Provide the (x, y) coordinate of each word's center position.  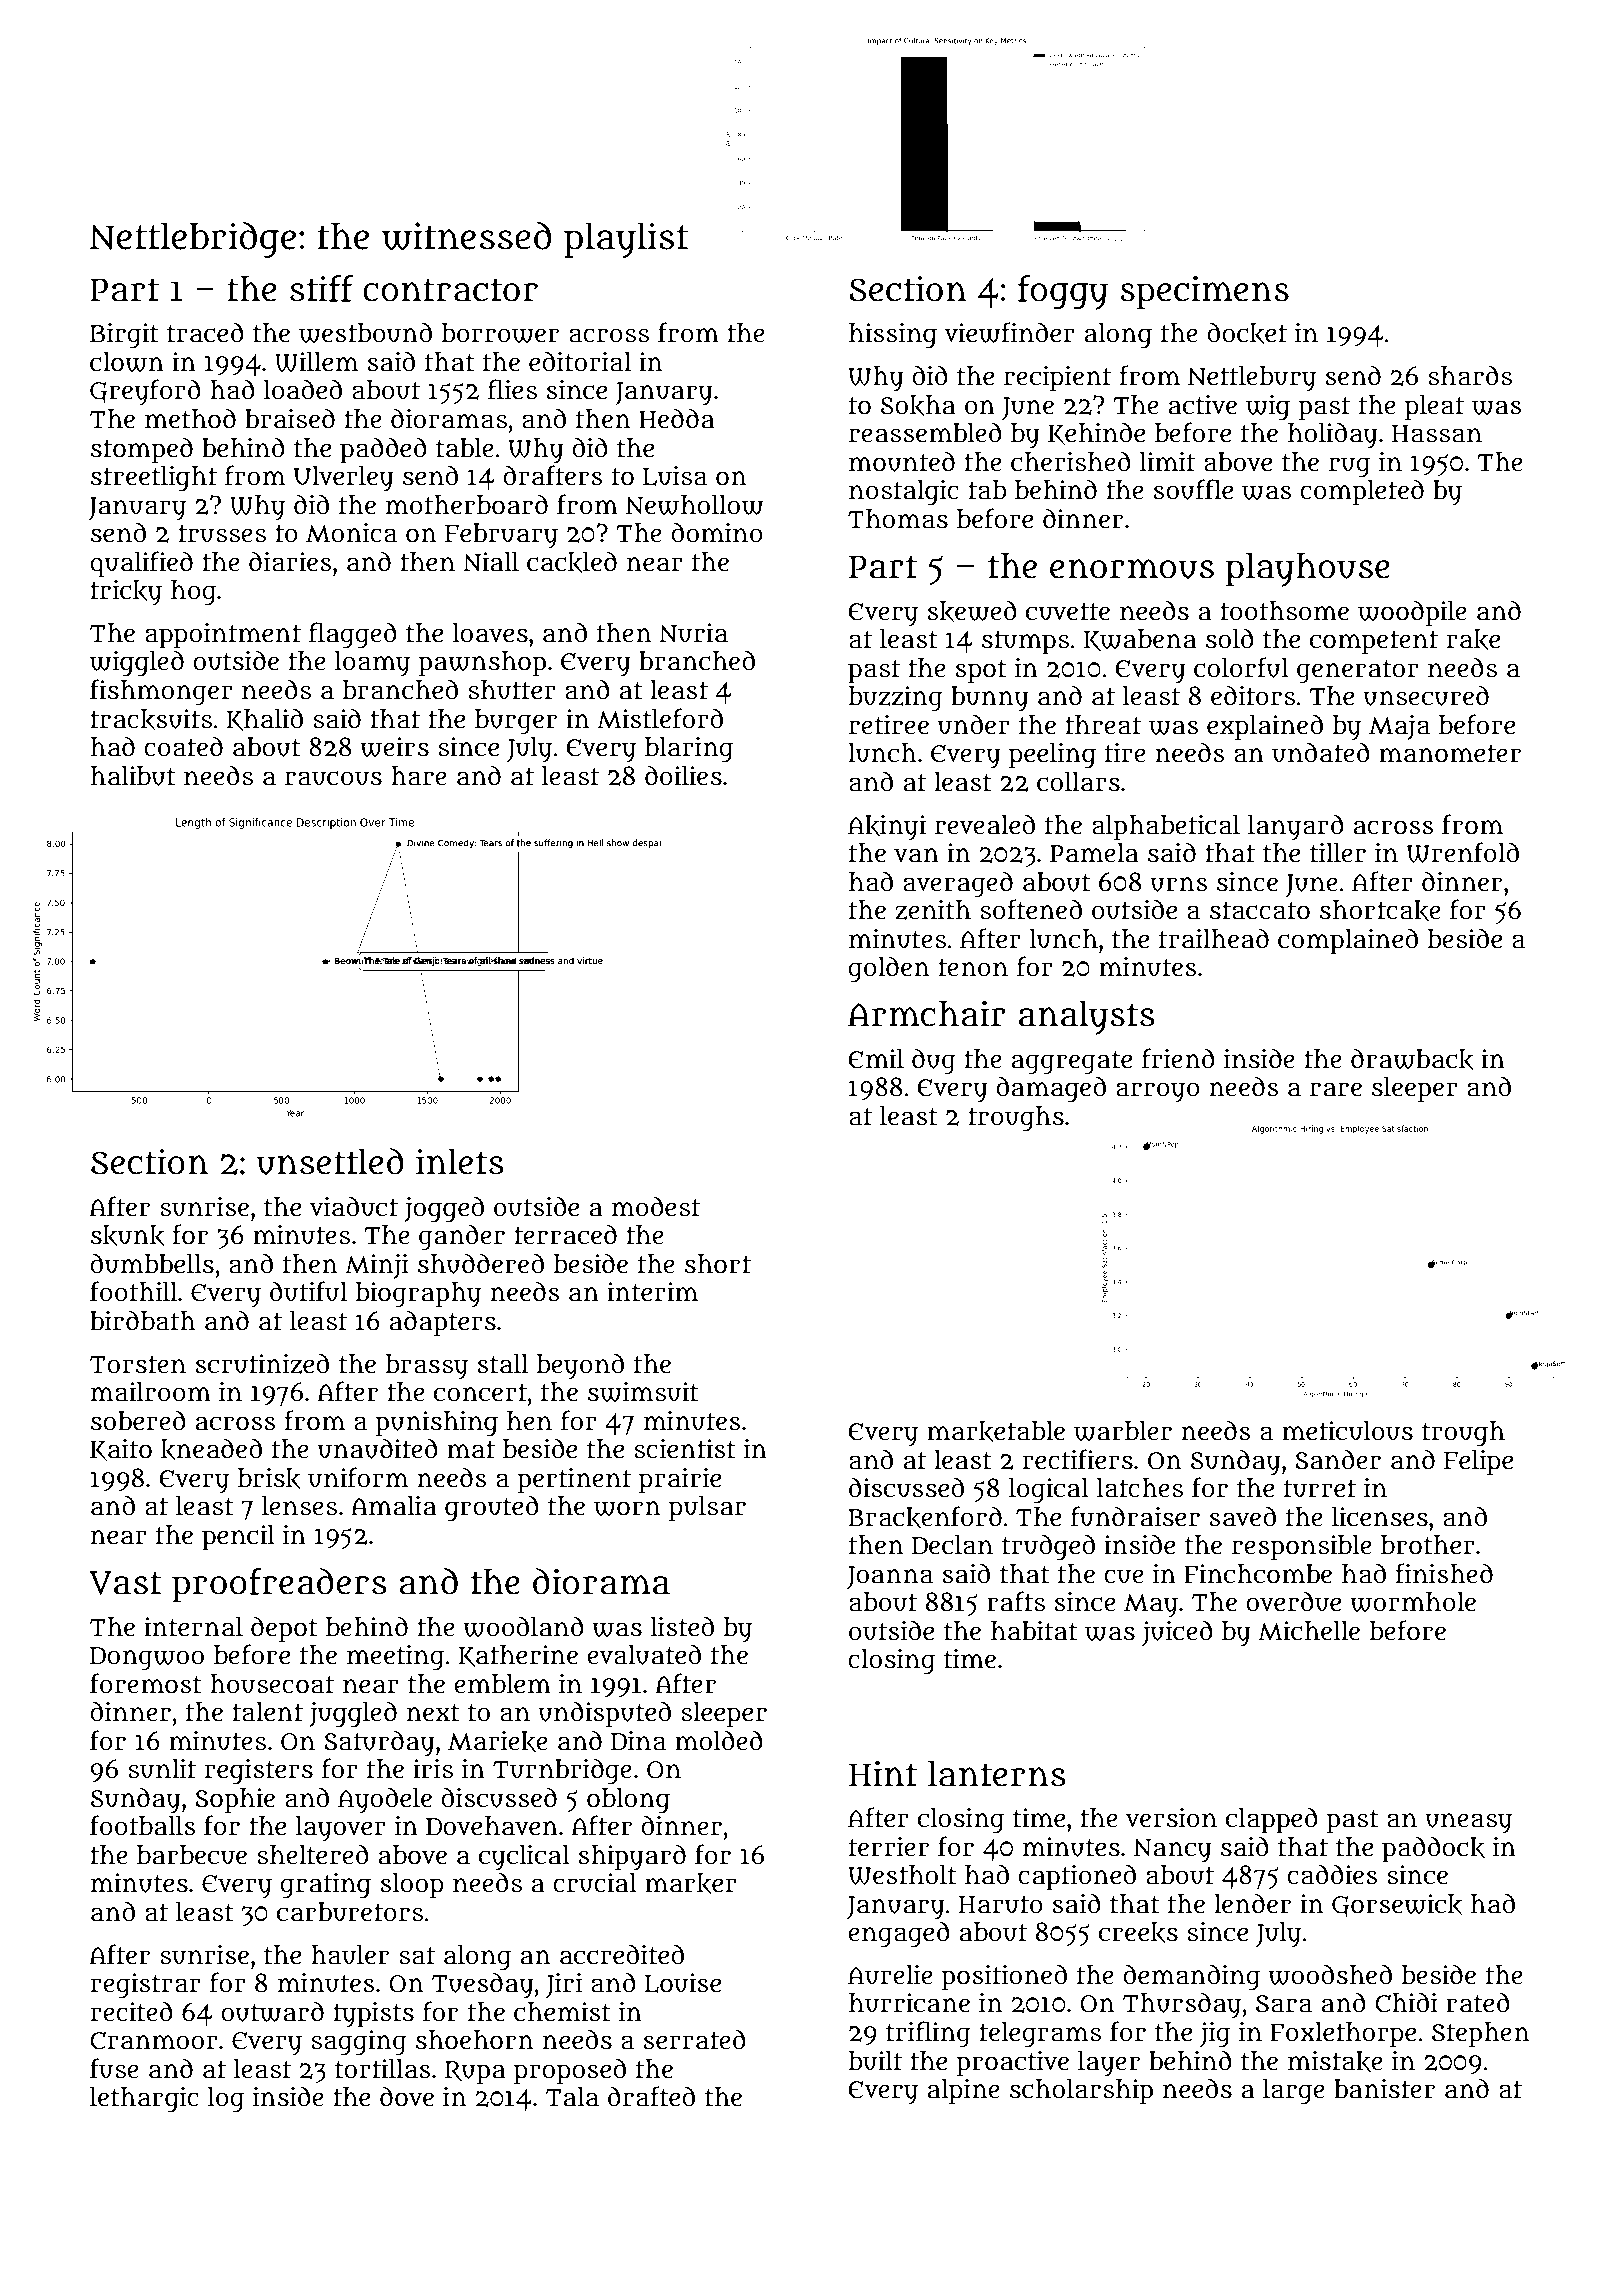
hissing (893, 336)
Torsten (138, 1365)
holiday (1333, 435)
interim (652, 1292)
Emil (876, 1059)
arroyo (1158, 1092)
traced (205, 332)
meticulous (1347, 1431)
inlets (460, 1161)
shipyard (632, 1857)
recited (132, 2011)
